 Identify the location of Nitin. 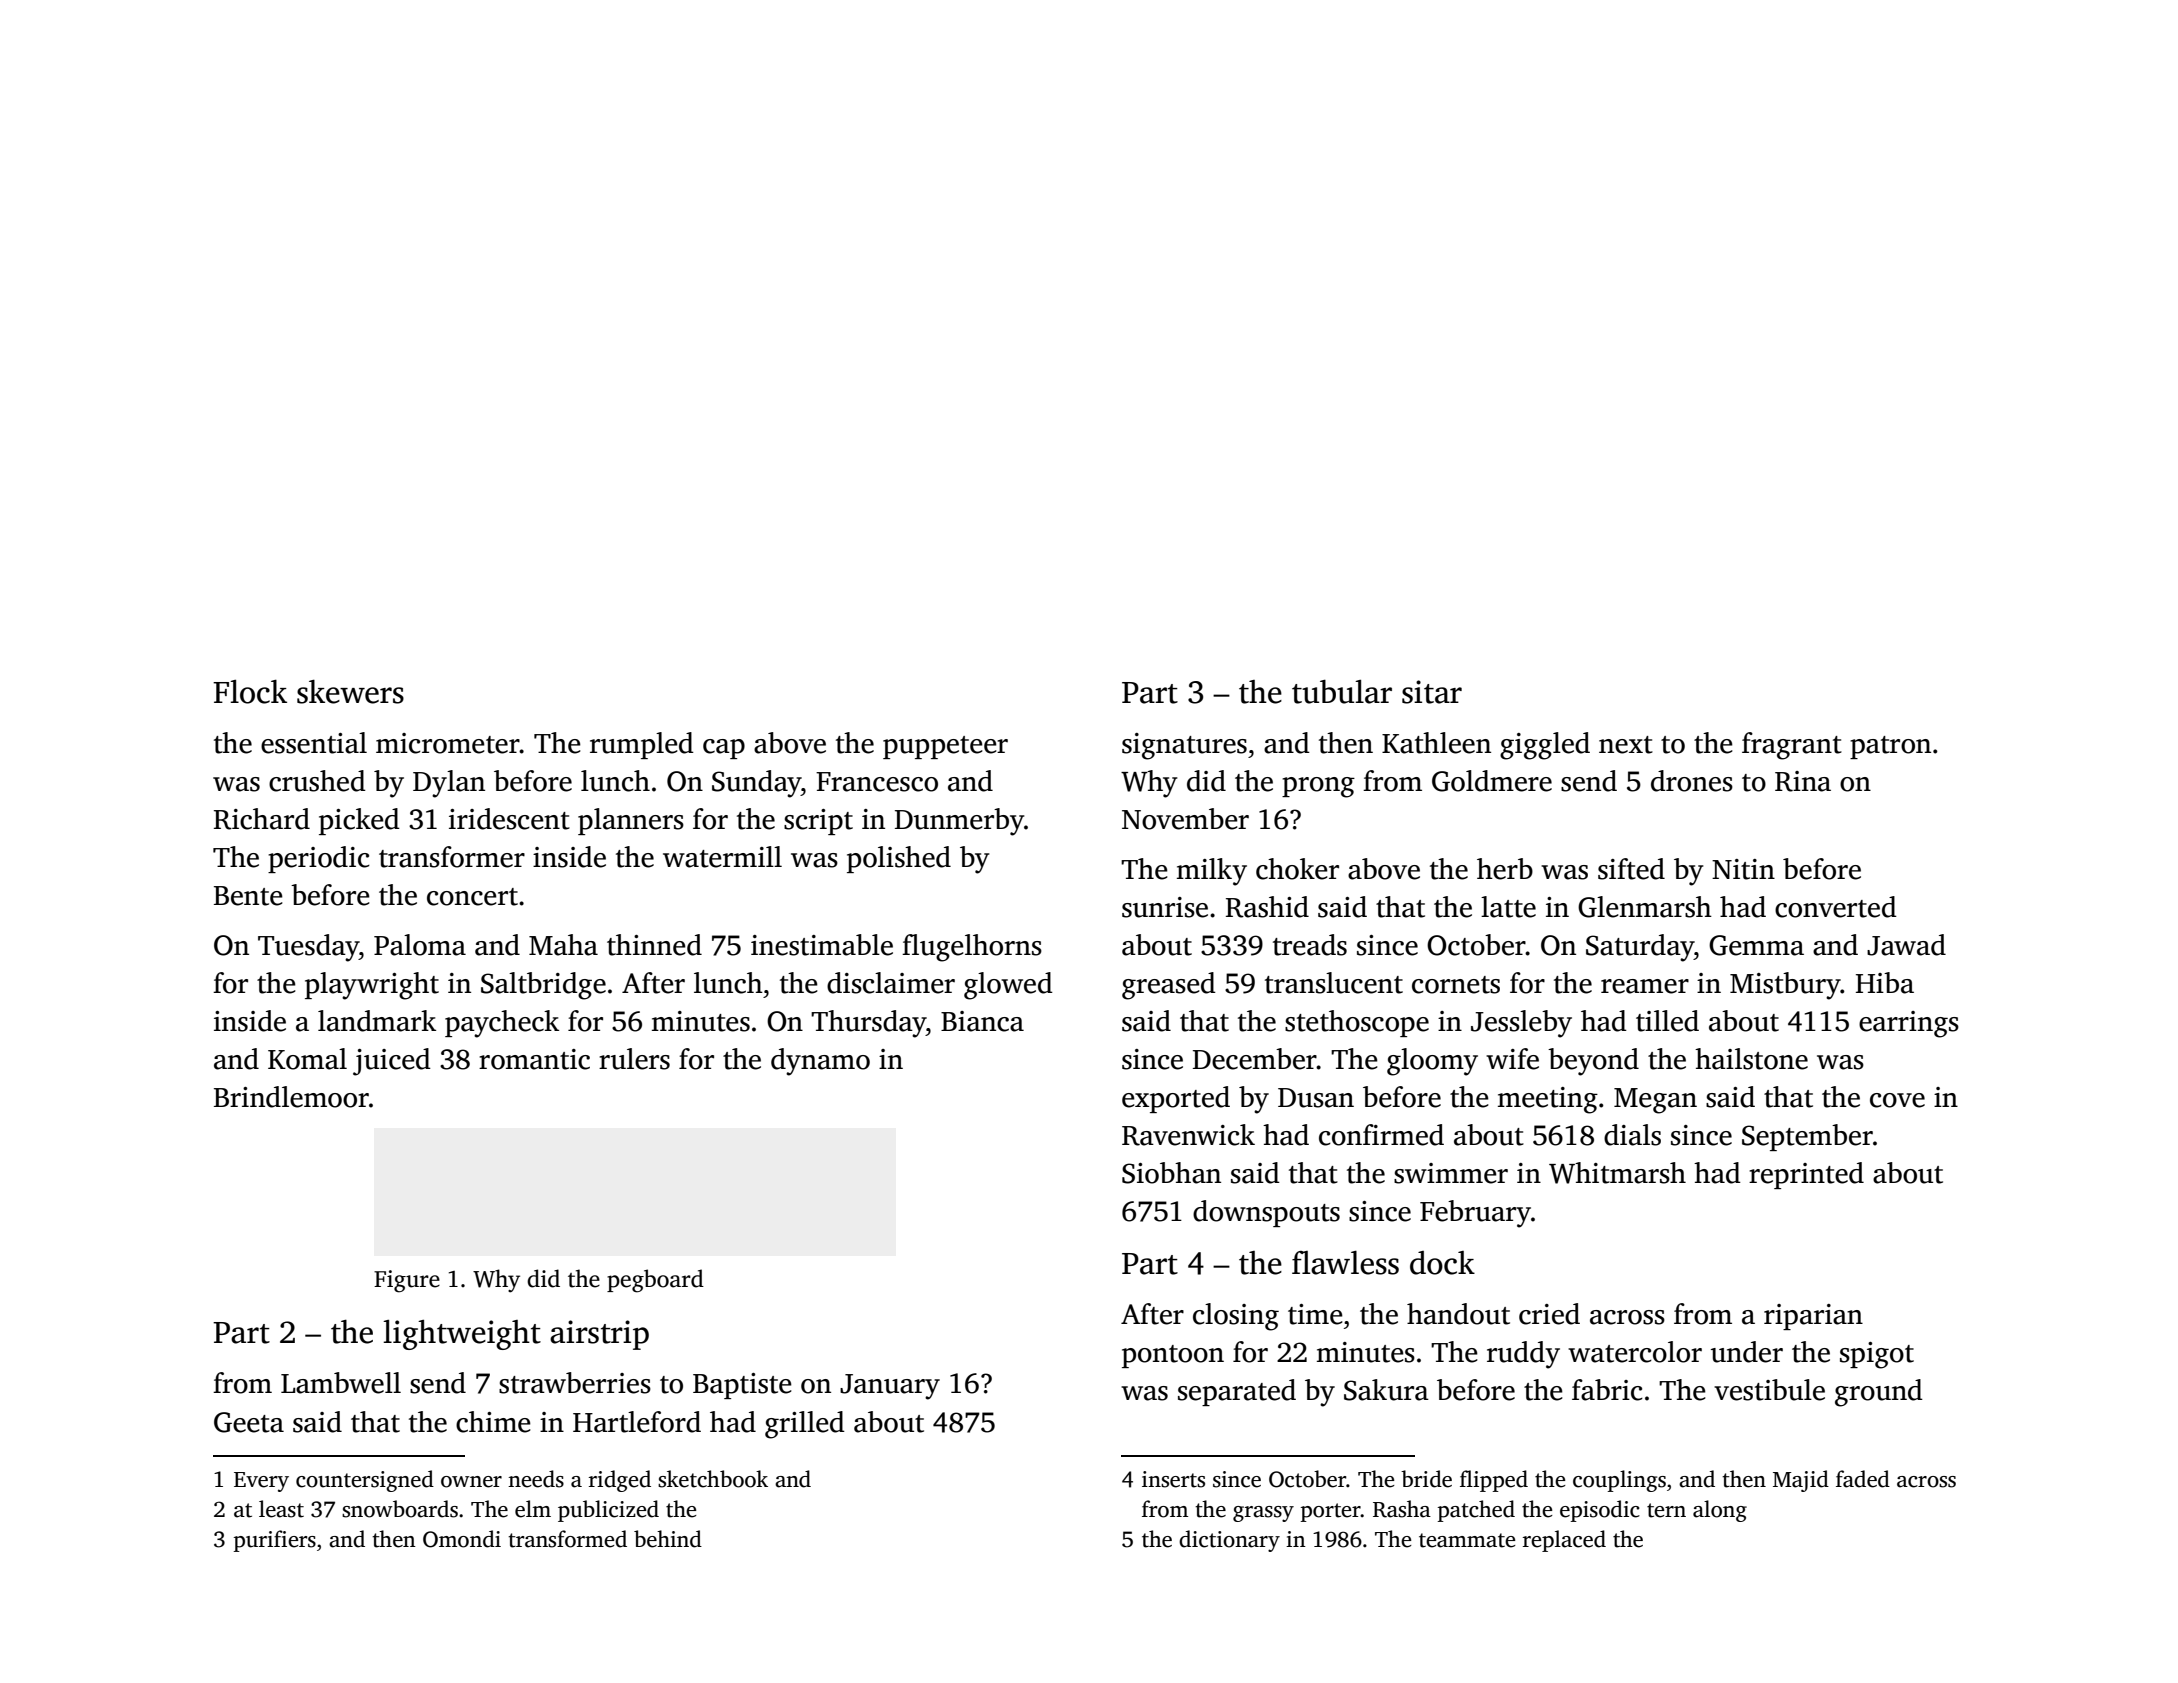
(1743, 869).
